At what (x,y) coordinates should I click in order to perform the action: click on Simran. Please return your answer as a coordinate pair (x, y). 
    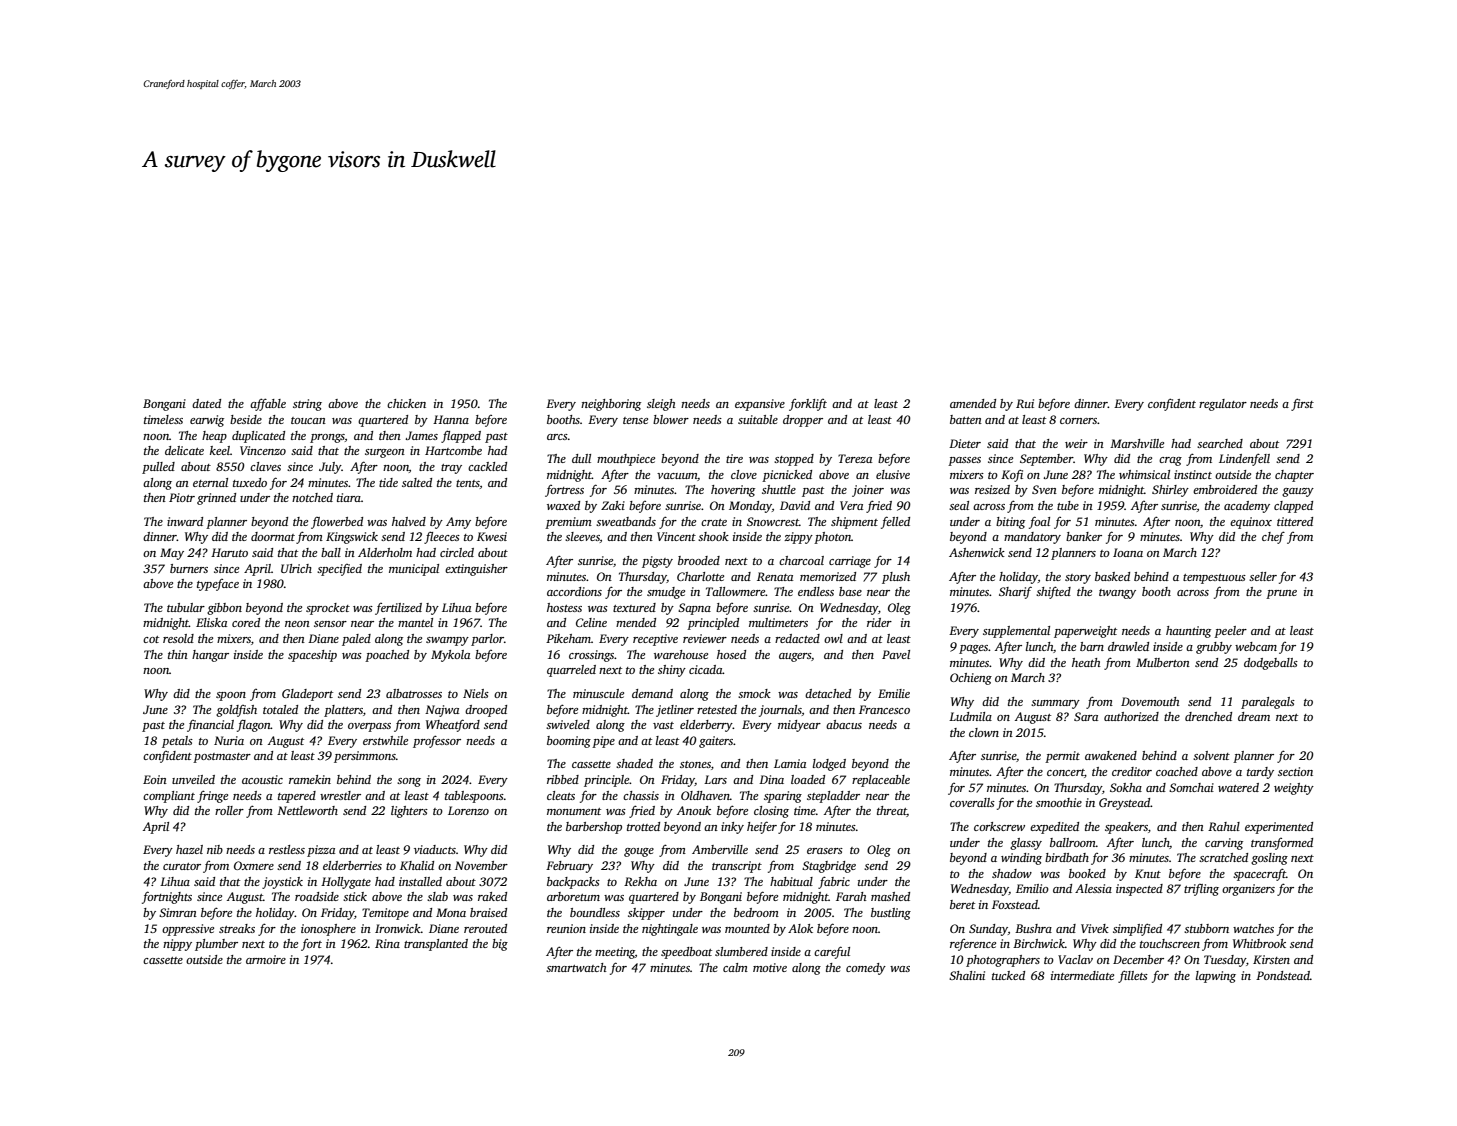
    Looking at the image, I should click on (178, 912).
